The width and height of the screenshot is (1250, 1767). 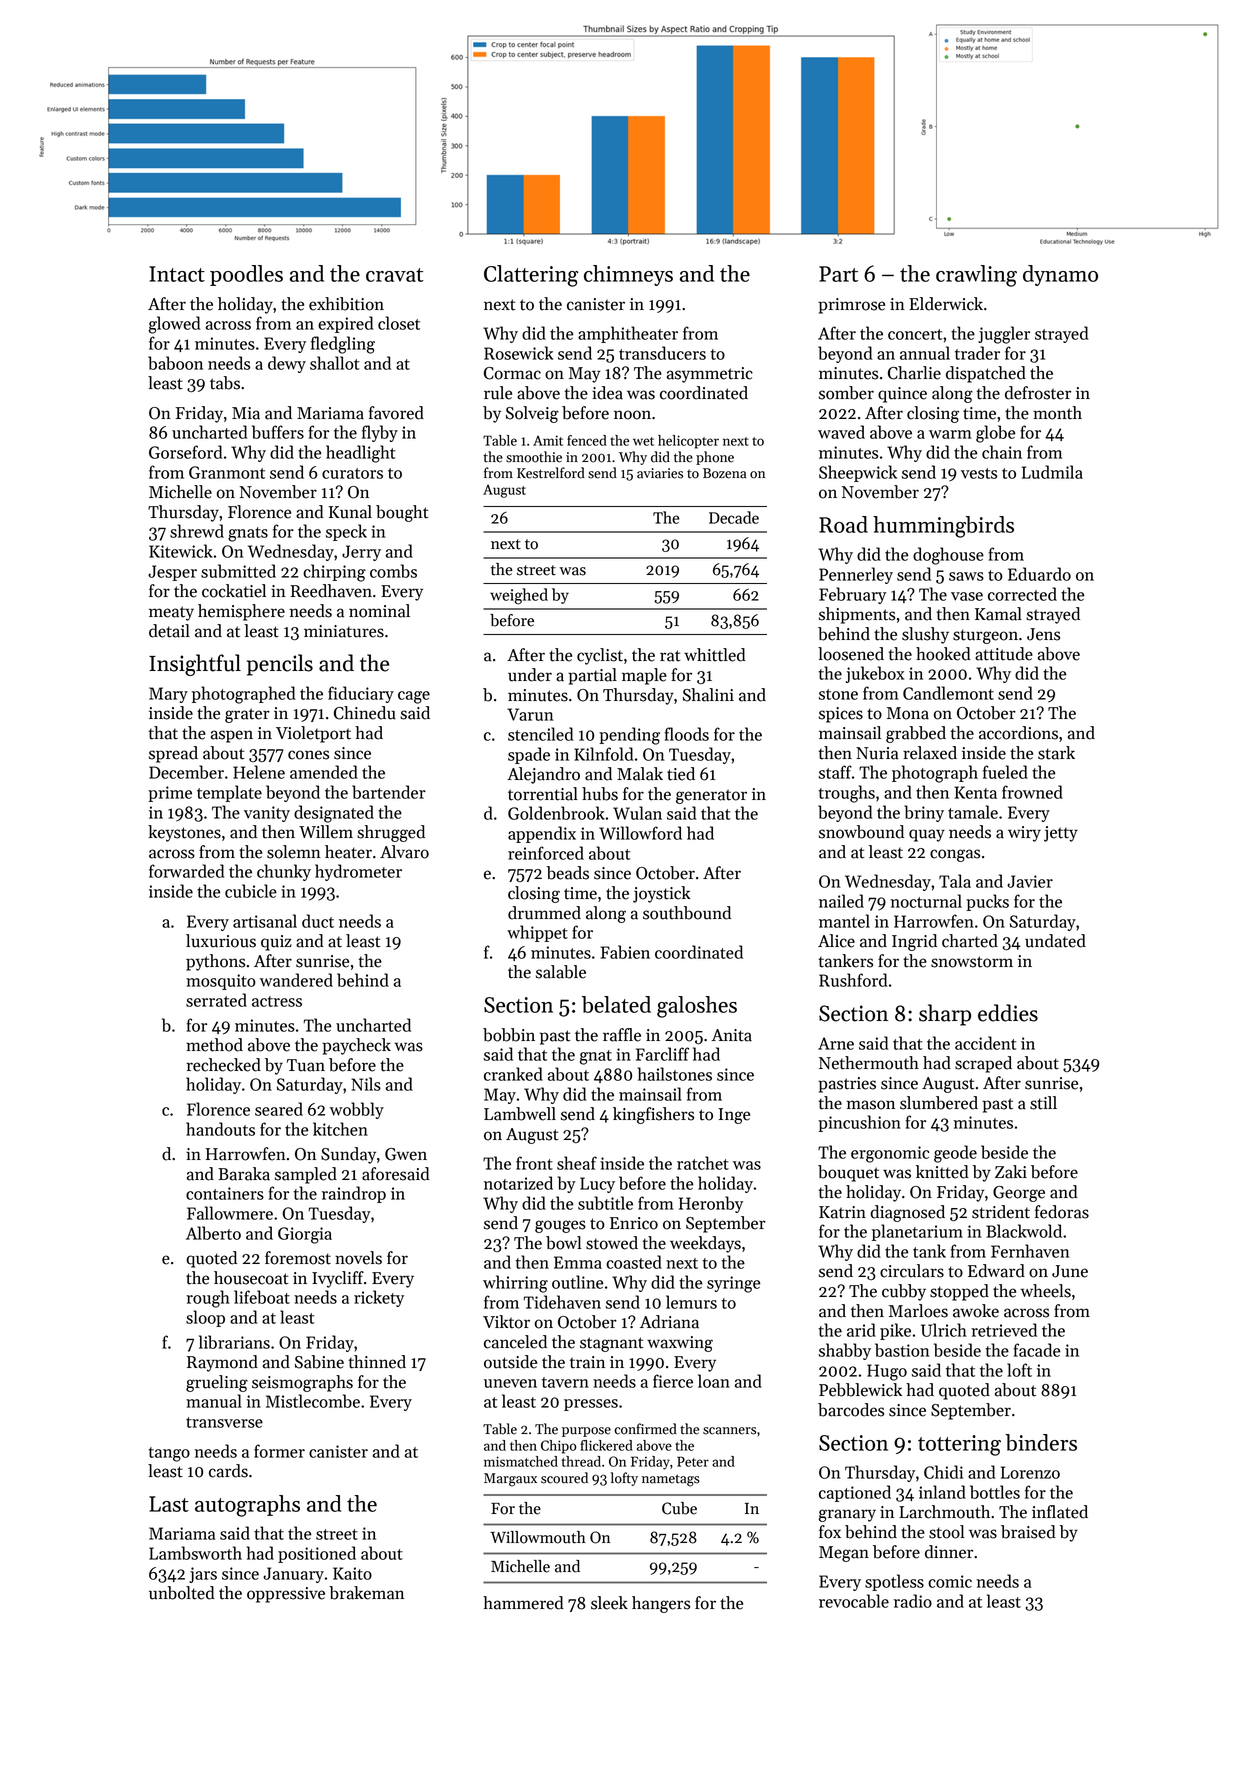 What do you see at coordinates (577, 1163) in the screenshot?
I see `sheaf` at bounding box center [577, 1163].
